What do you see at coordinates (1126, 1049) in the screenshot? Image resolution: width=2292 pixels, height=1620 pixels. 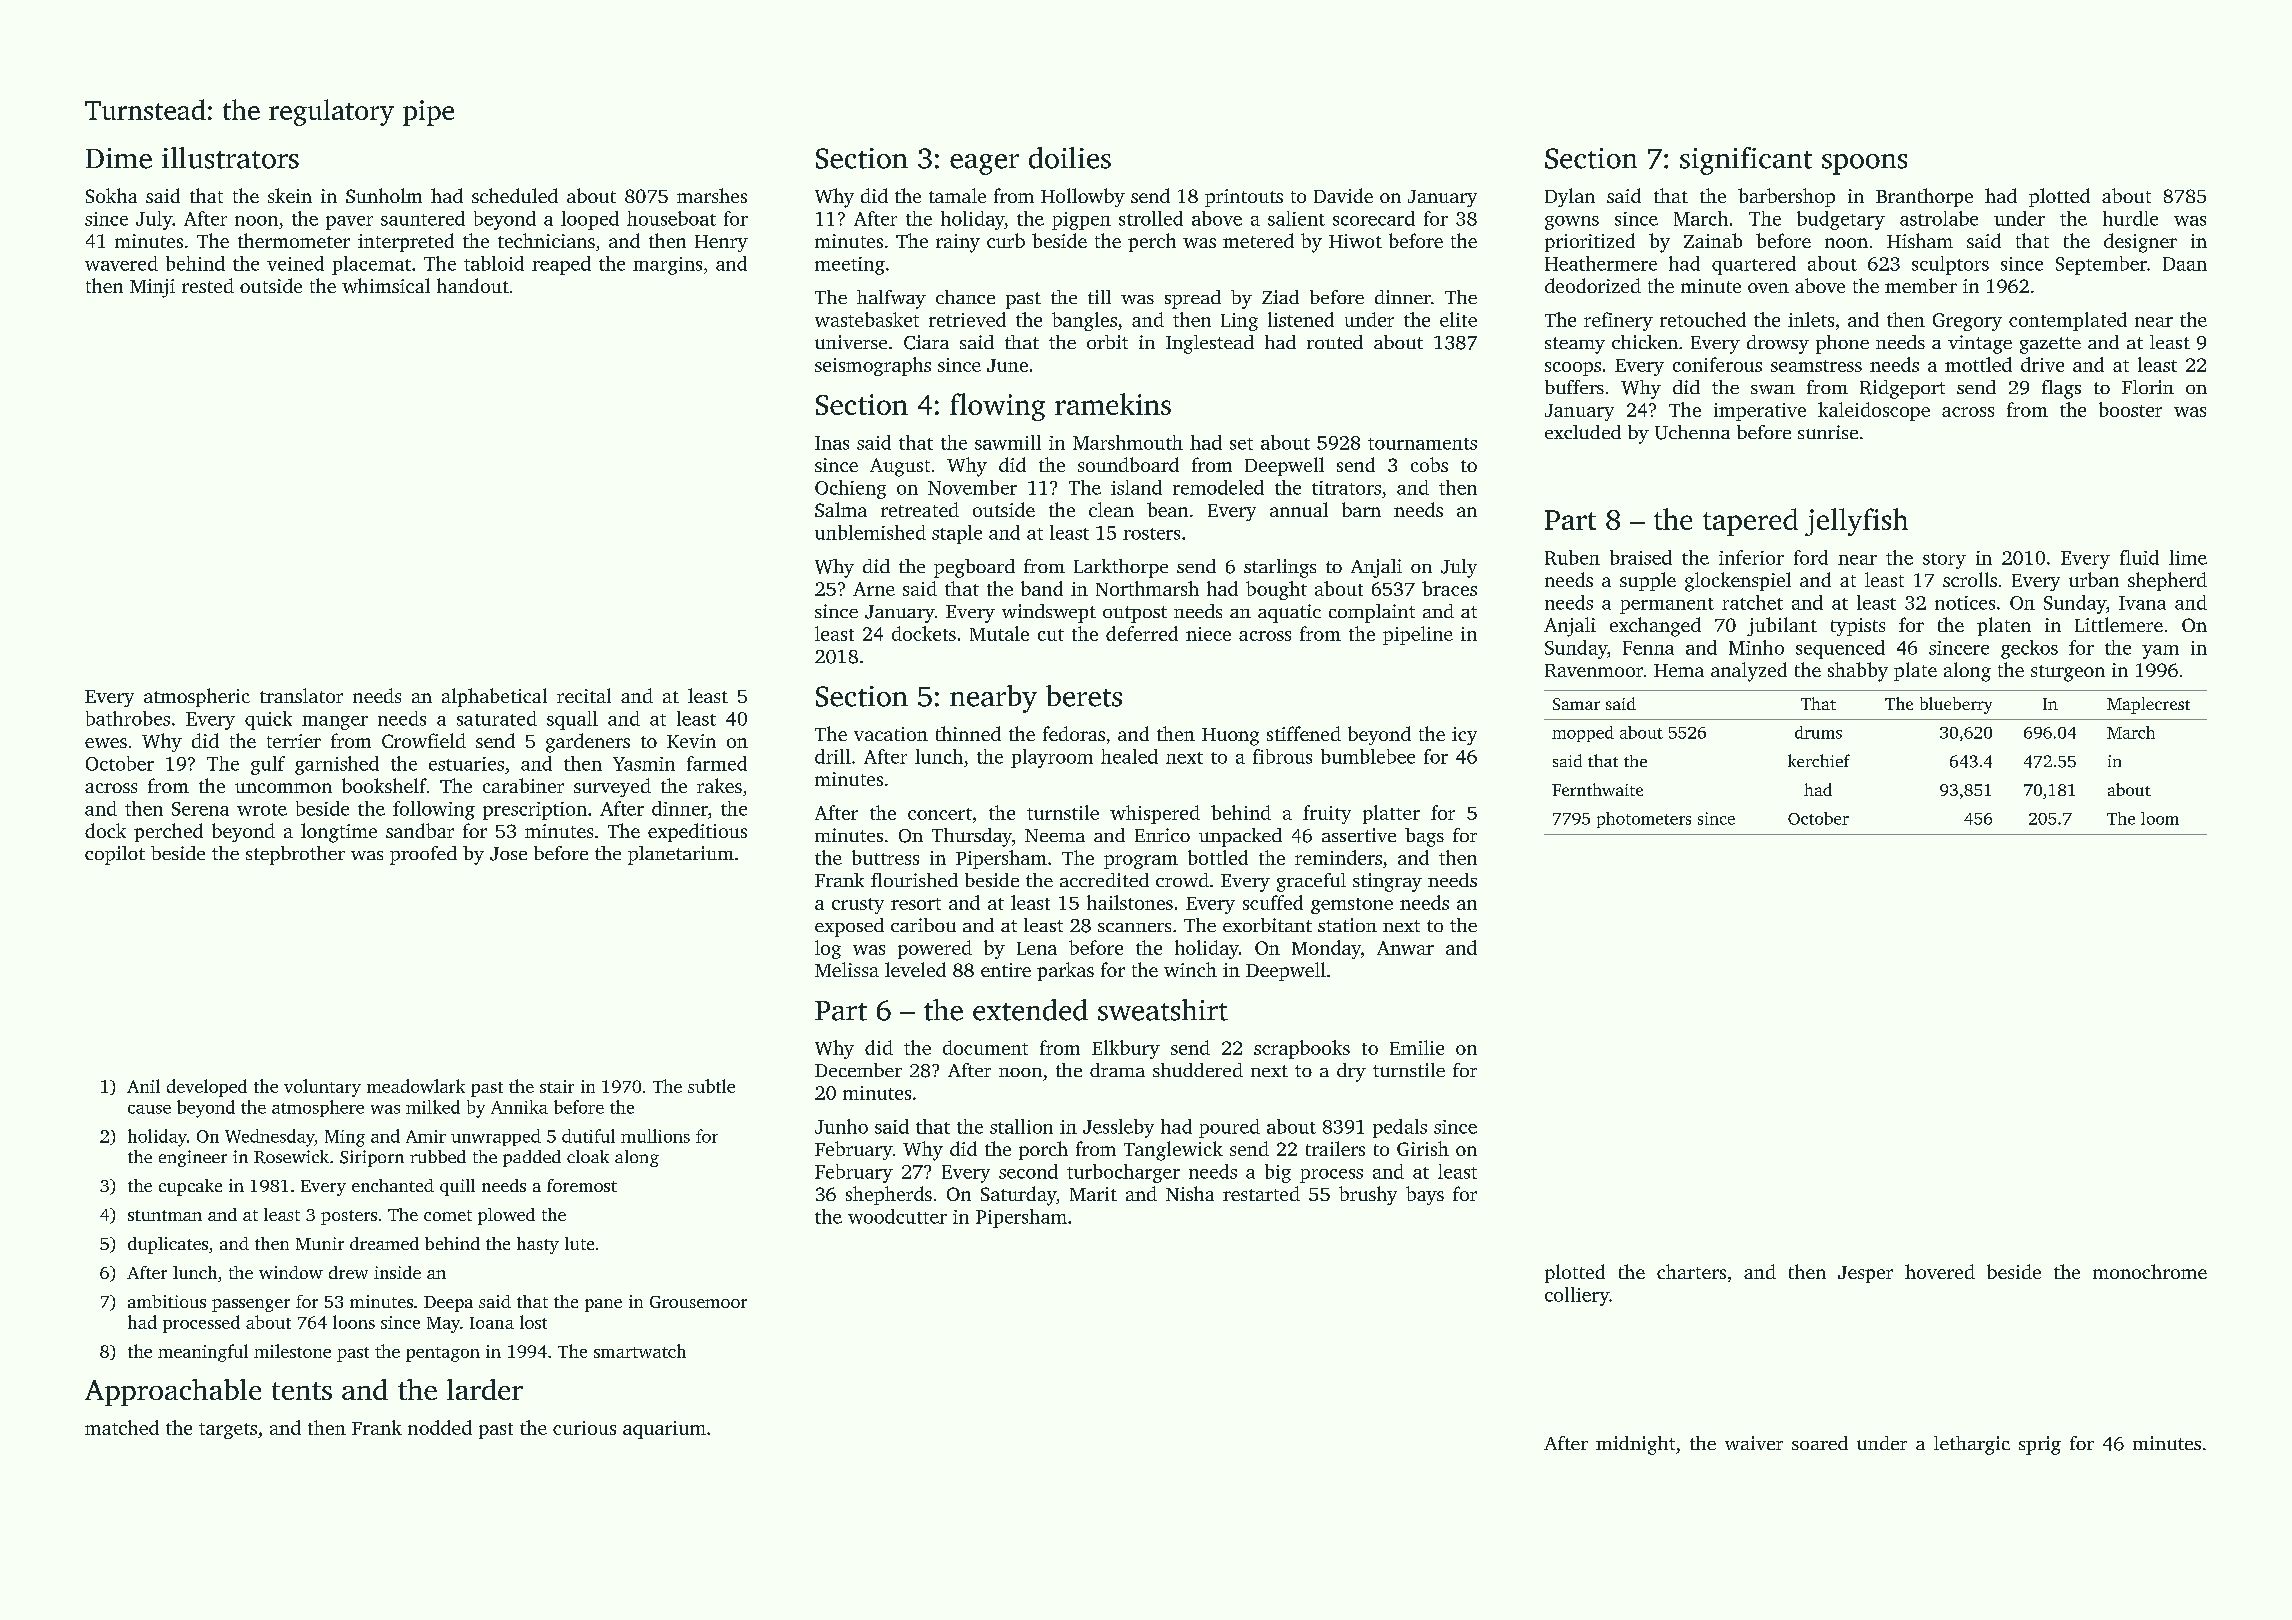 I see `Elkbury` at bounding box center [1126, 1049].
